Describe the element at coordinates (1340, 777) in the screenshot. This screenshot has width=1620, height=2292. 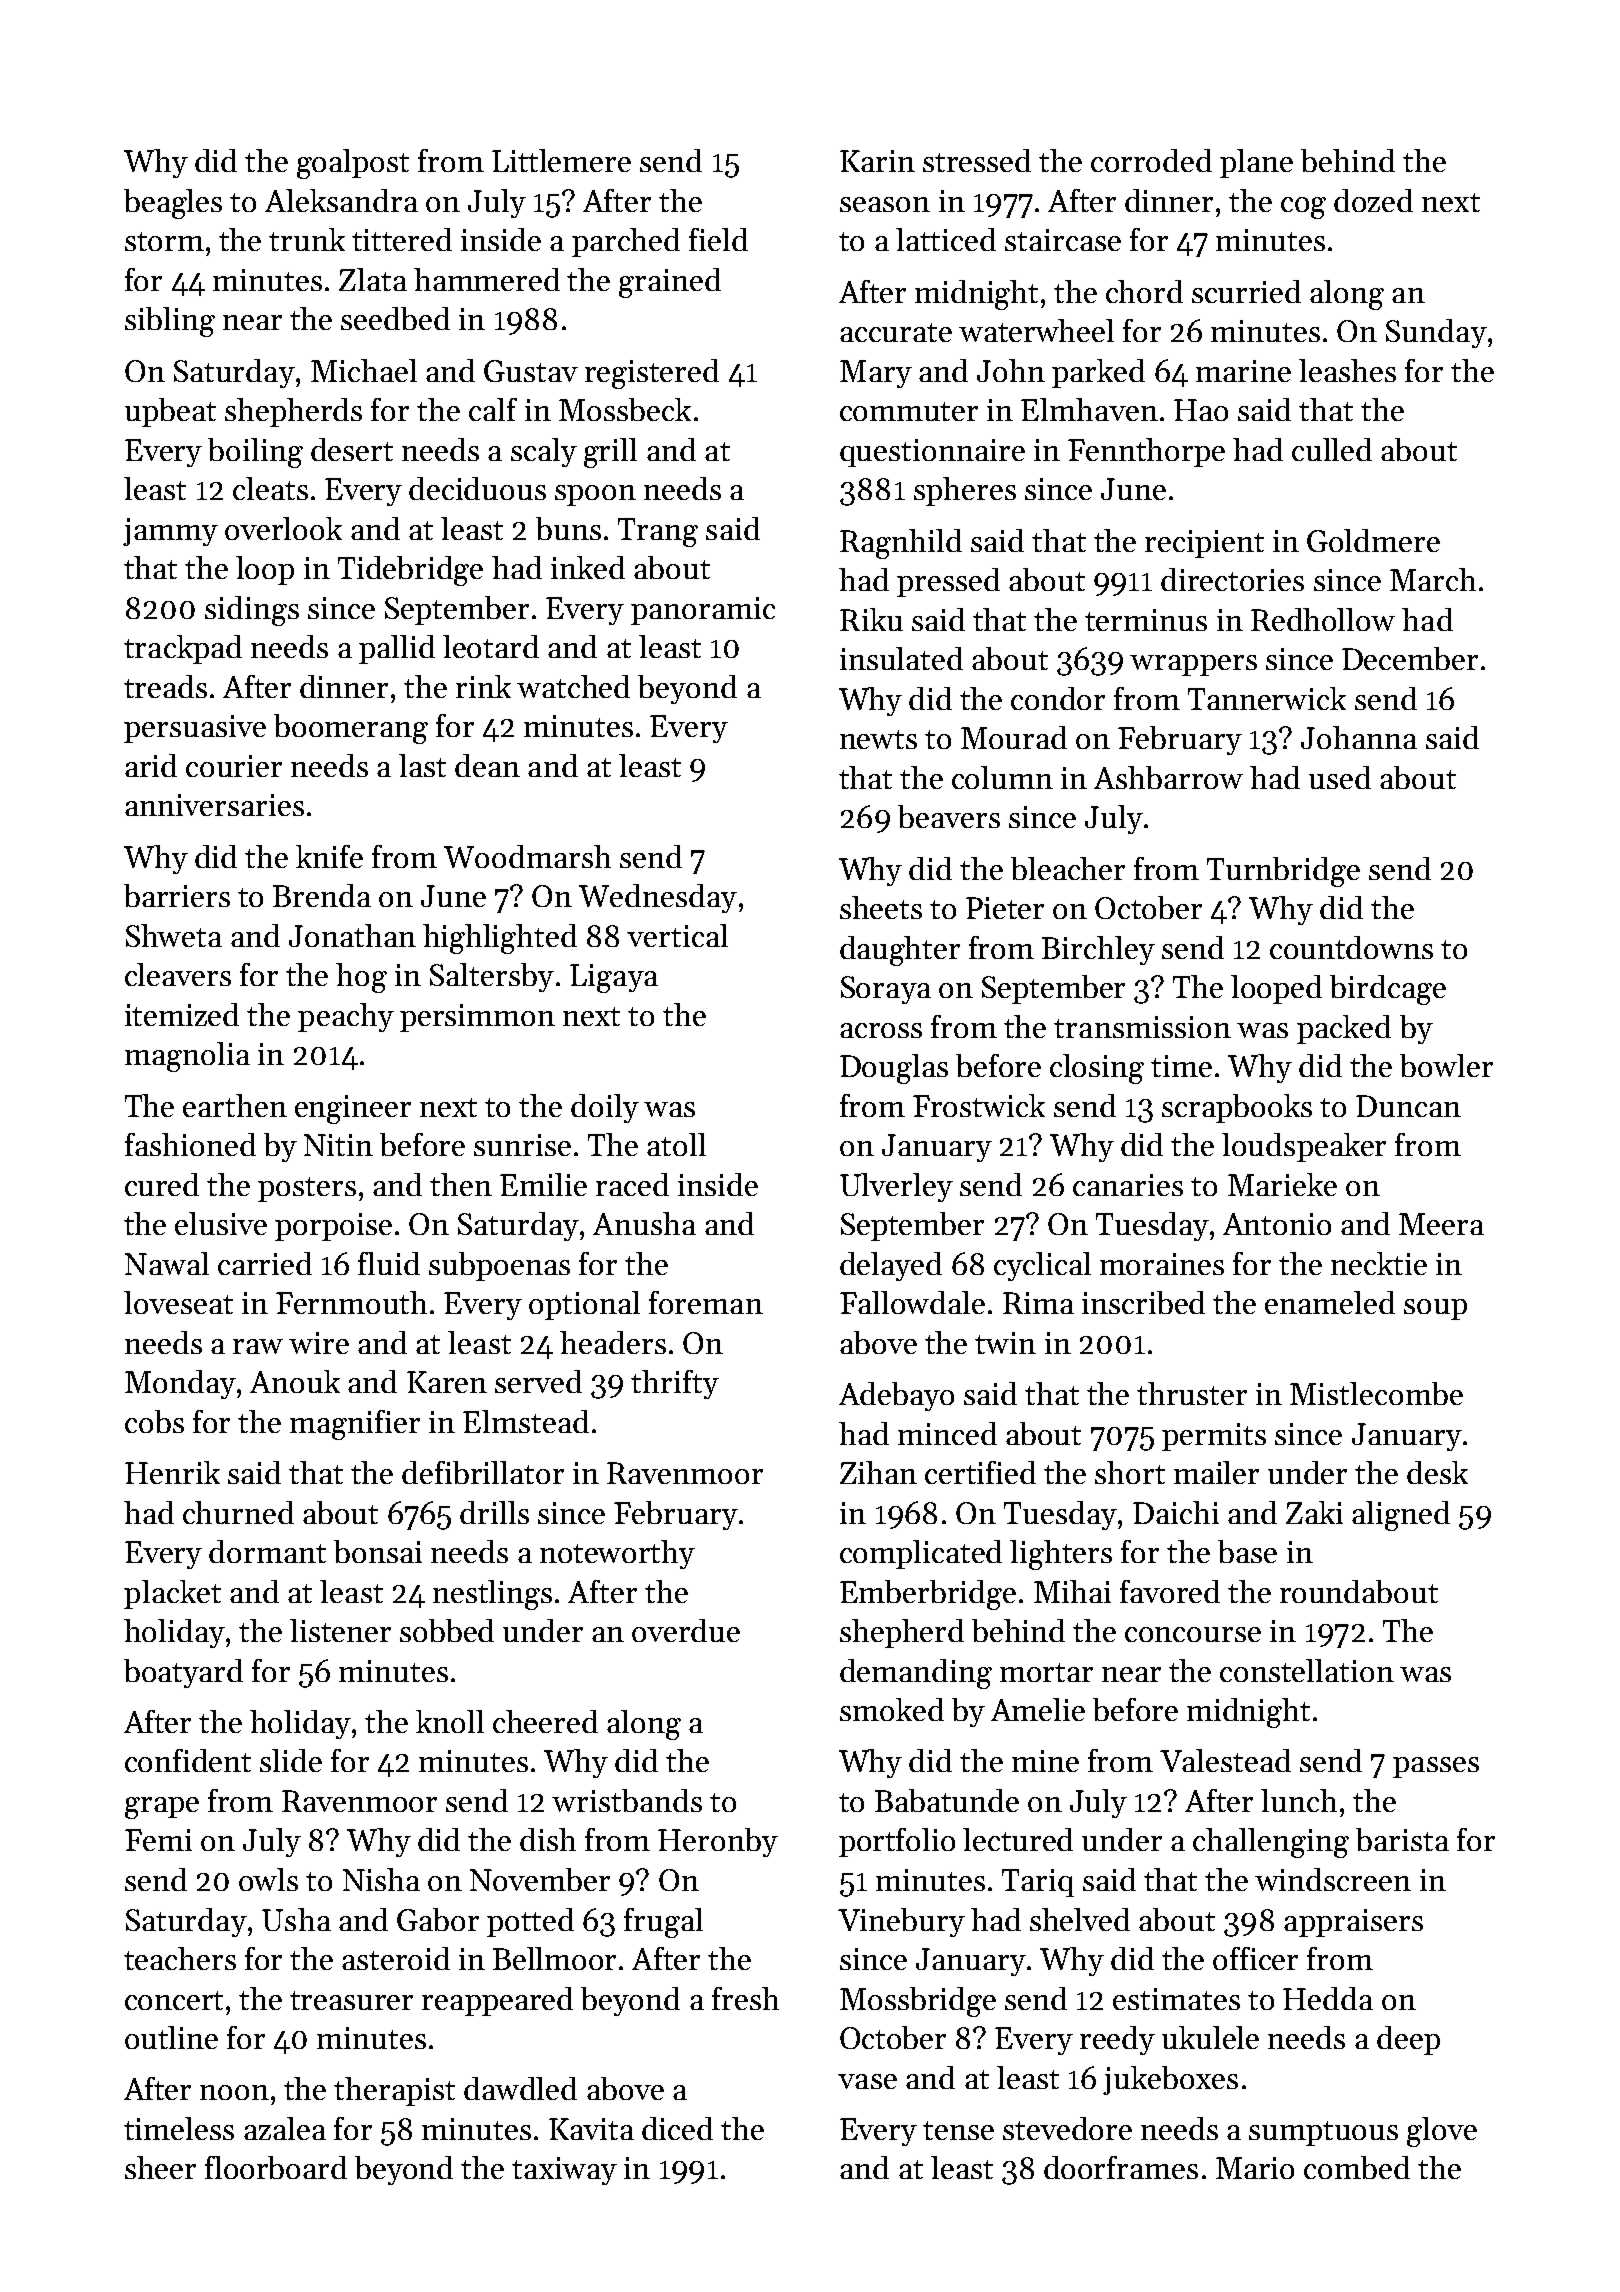
I see `used` at that location.
